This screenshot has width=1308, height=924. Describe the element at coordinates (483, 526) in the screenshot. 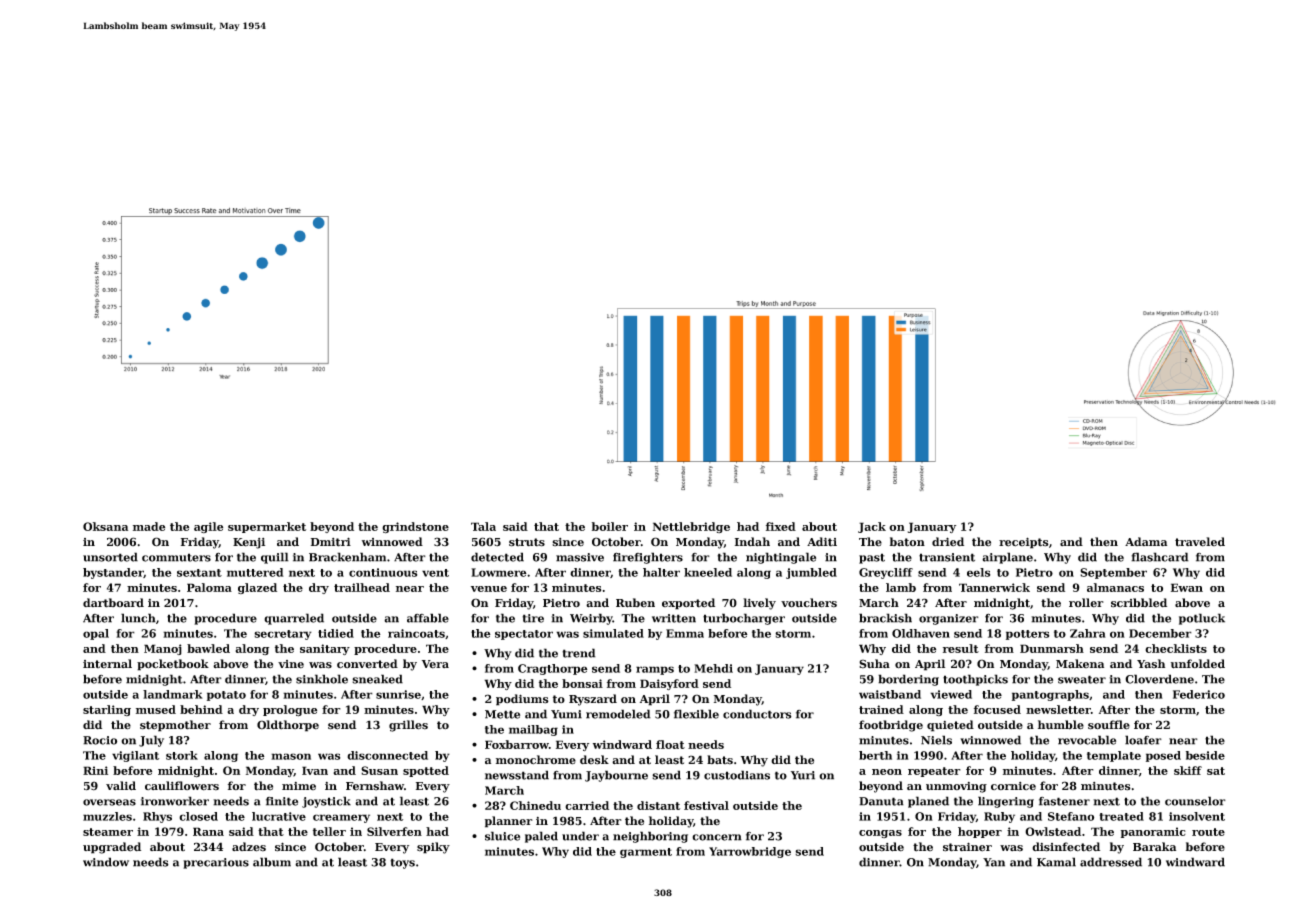

I see `Tala` at that location.
